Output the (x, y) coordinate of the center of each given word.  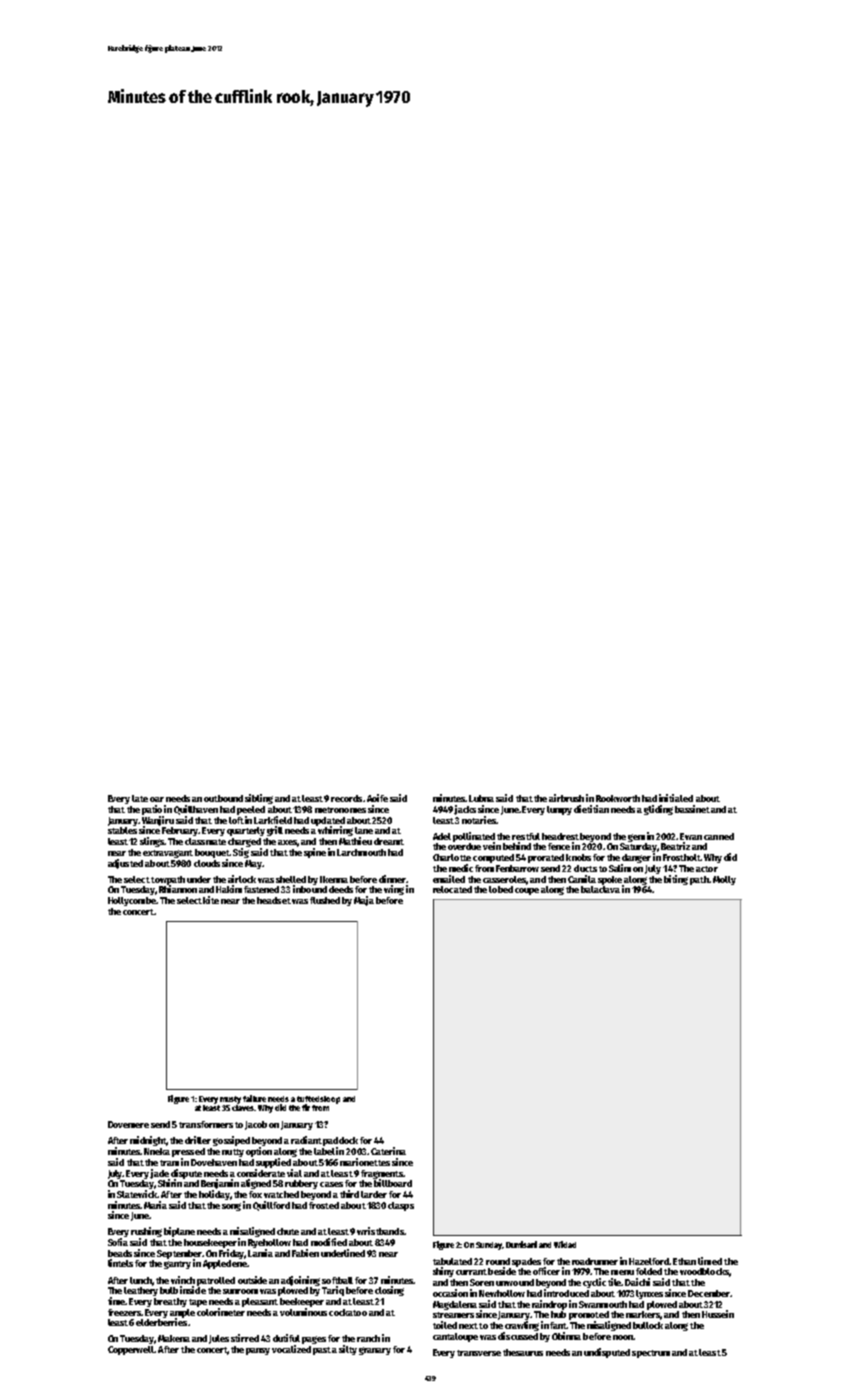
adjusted (125, 864)
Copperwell (131, 1350)
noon (623, 1337)
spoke (610, 880)
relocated (452, 889)
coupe (527, 891)
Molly (724, 880)
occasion (450, 1293)
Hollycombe (132, 901)
